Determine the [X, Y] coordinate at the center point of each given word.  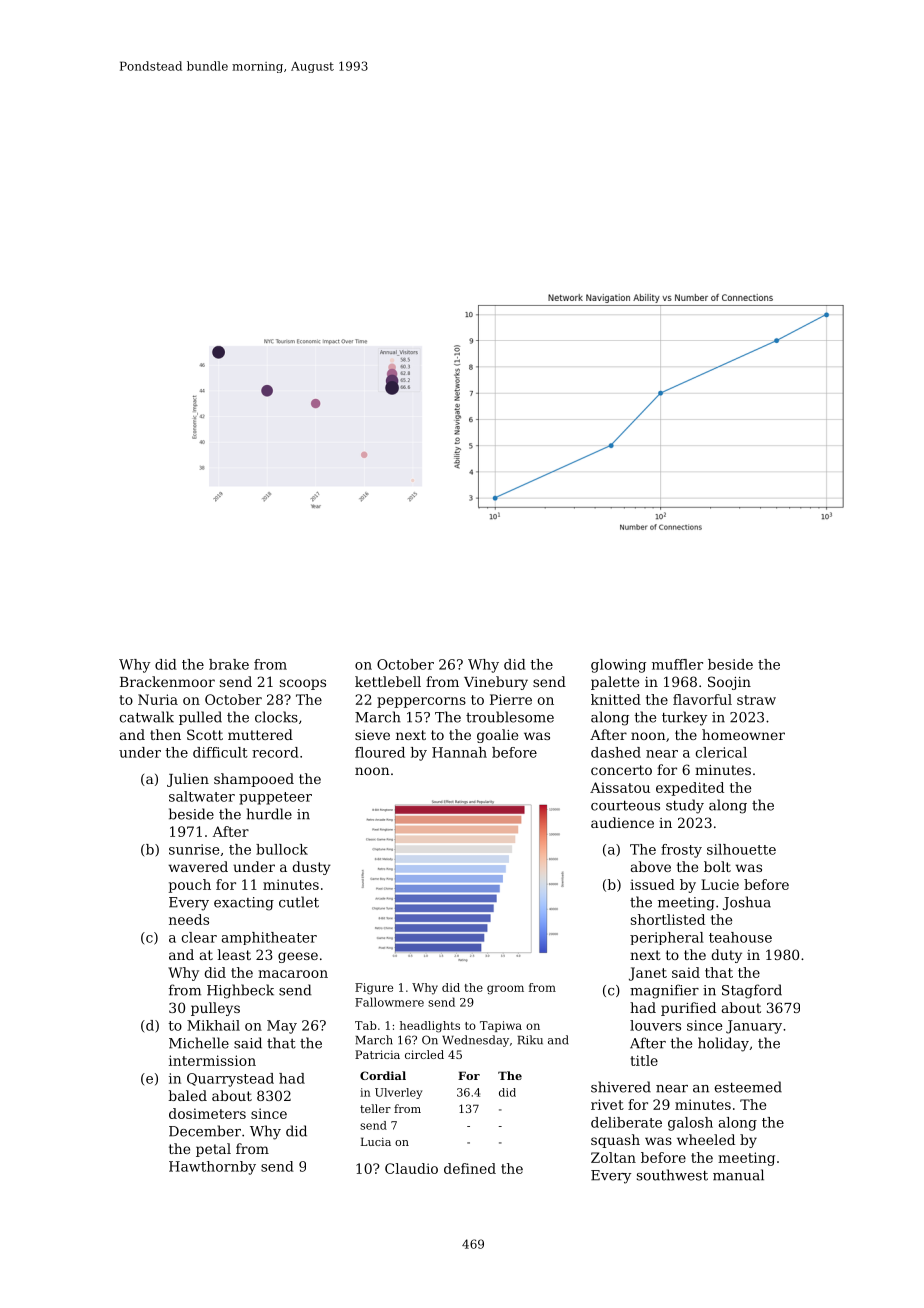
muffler [677, 664]
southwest [672, 1175]
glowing [618, 666]
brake [229, 664]
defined [470, 1168]
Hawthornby [212, 1168]
